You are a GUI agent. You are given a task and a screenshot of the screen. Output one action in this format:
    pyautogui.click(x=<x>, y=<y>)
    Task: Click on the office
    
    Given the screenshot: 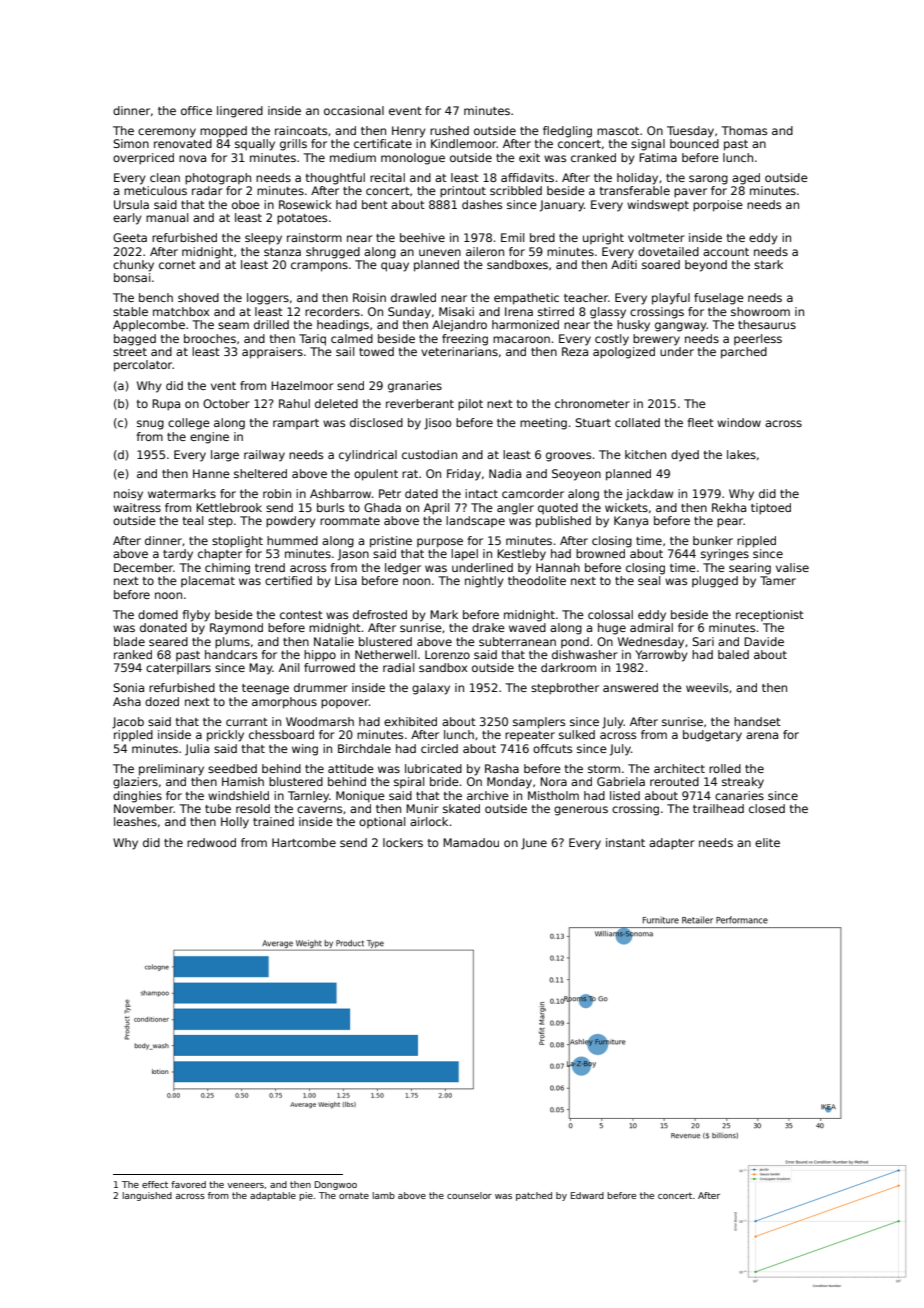 What is the action you would take?
    pyautogui.click(x=196, y=110)
